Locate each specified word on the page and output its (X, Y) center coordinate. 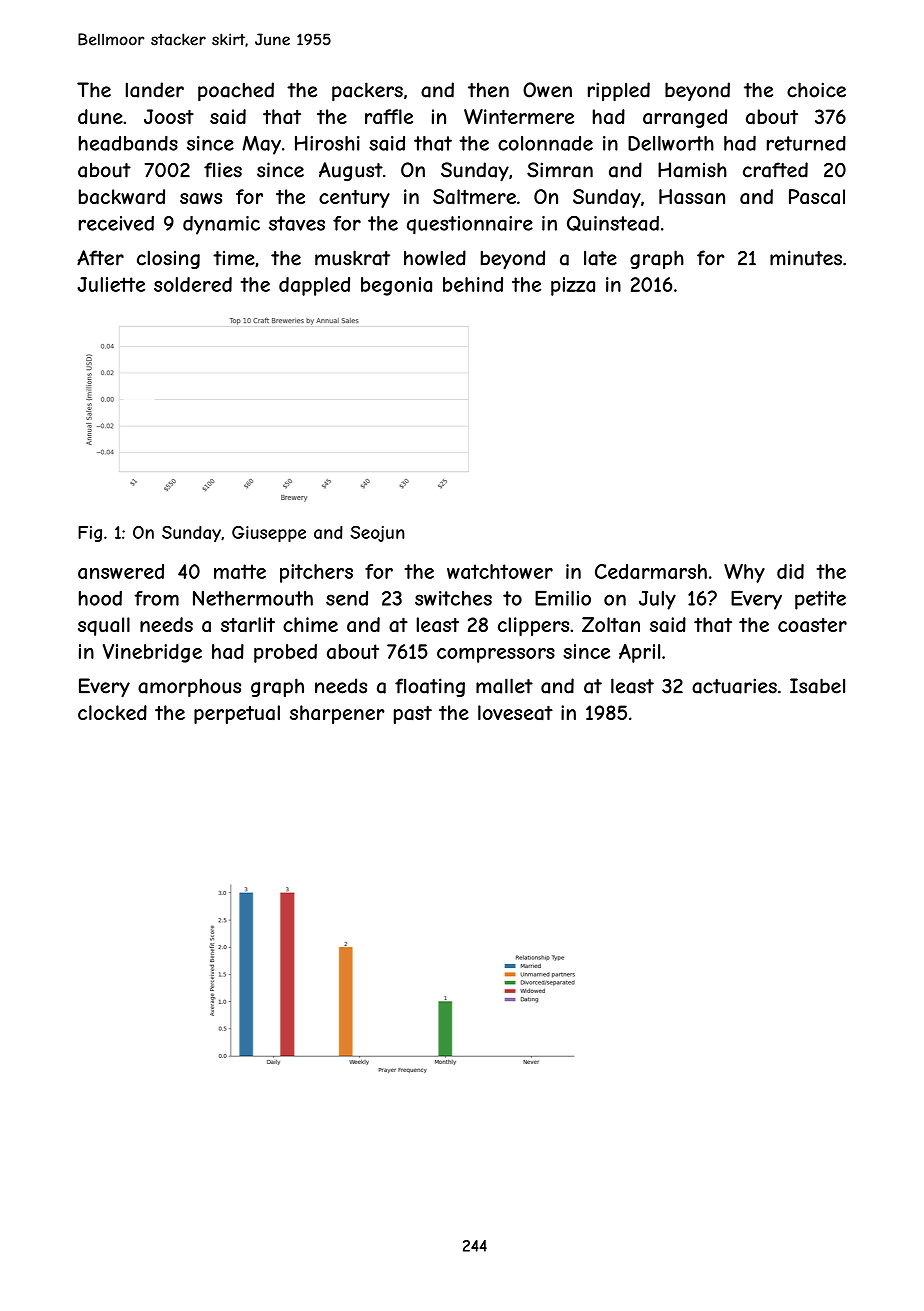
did (790, 571)
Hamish (692, 170)
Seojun (377, 534)
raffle (389, 116)
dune (100, 116)
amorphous (189, 687)
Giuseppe (269, 534)
